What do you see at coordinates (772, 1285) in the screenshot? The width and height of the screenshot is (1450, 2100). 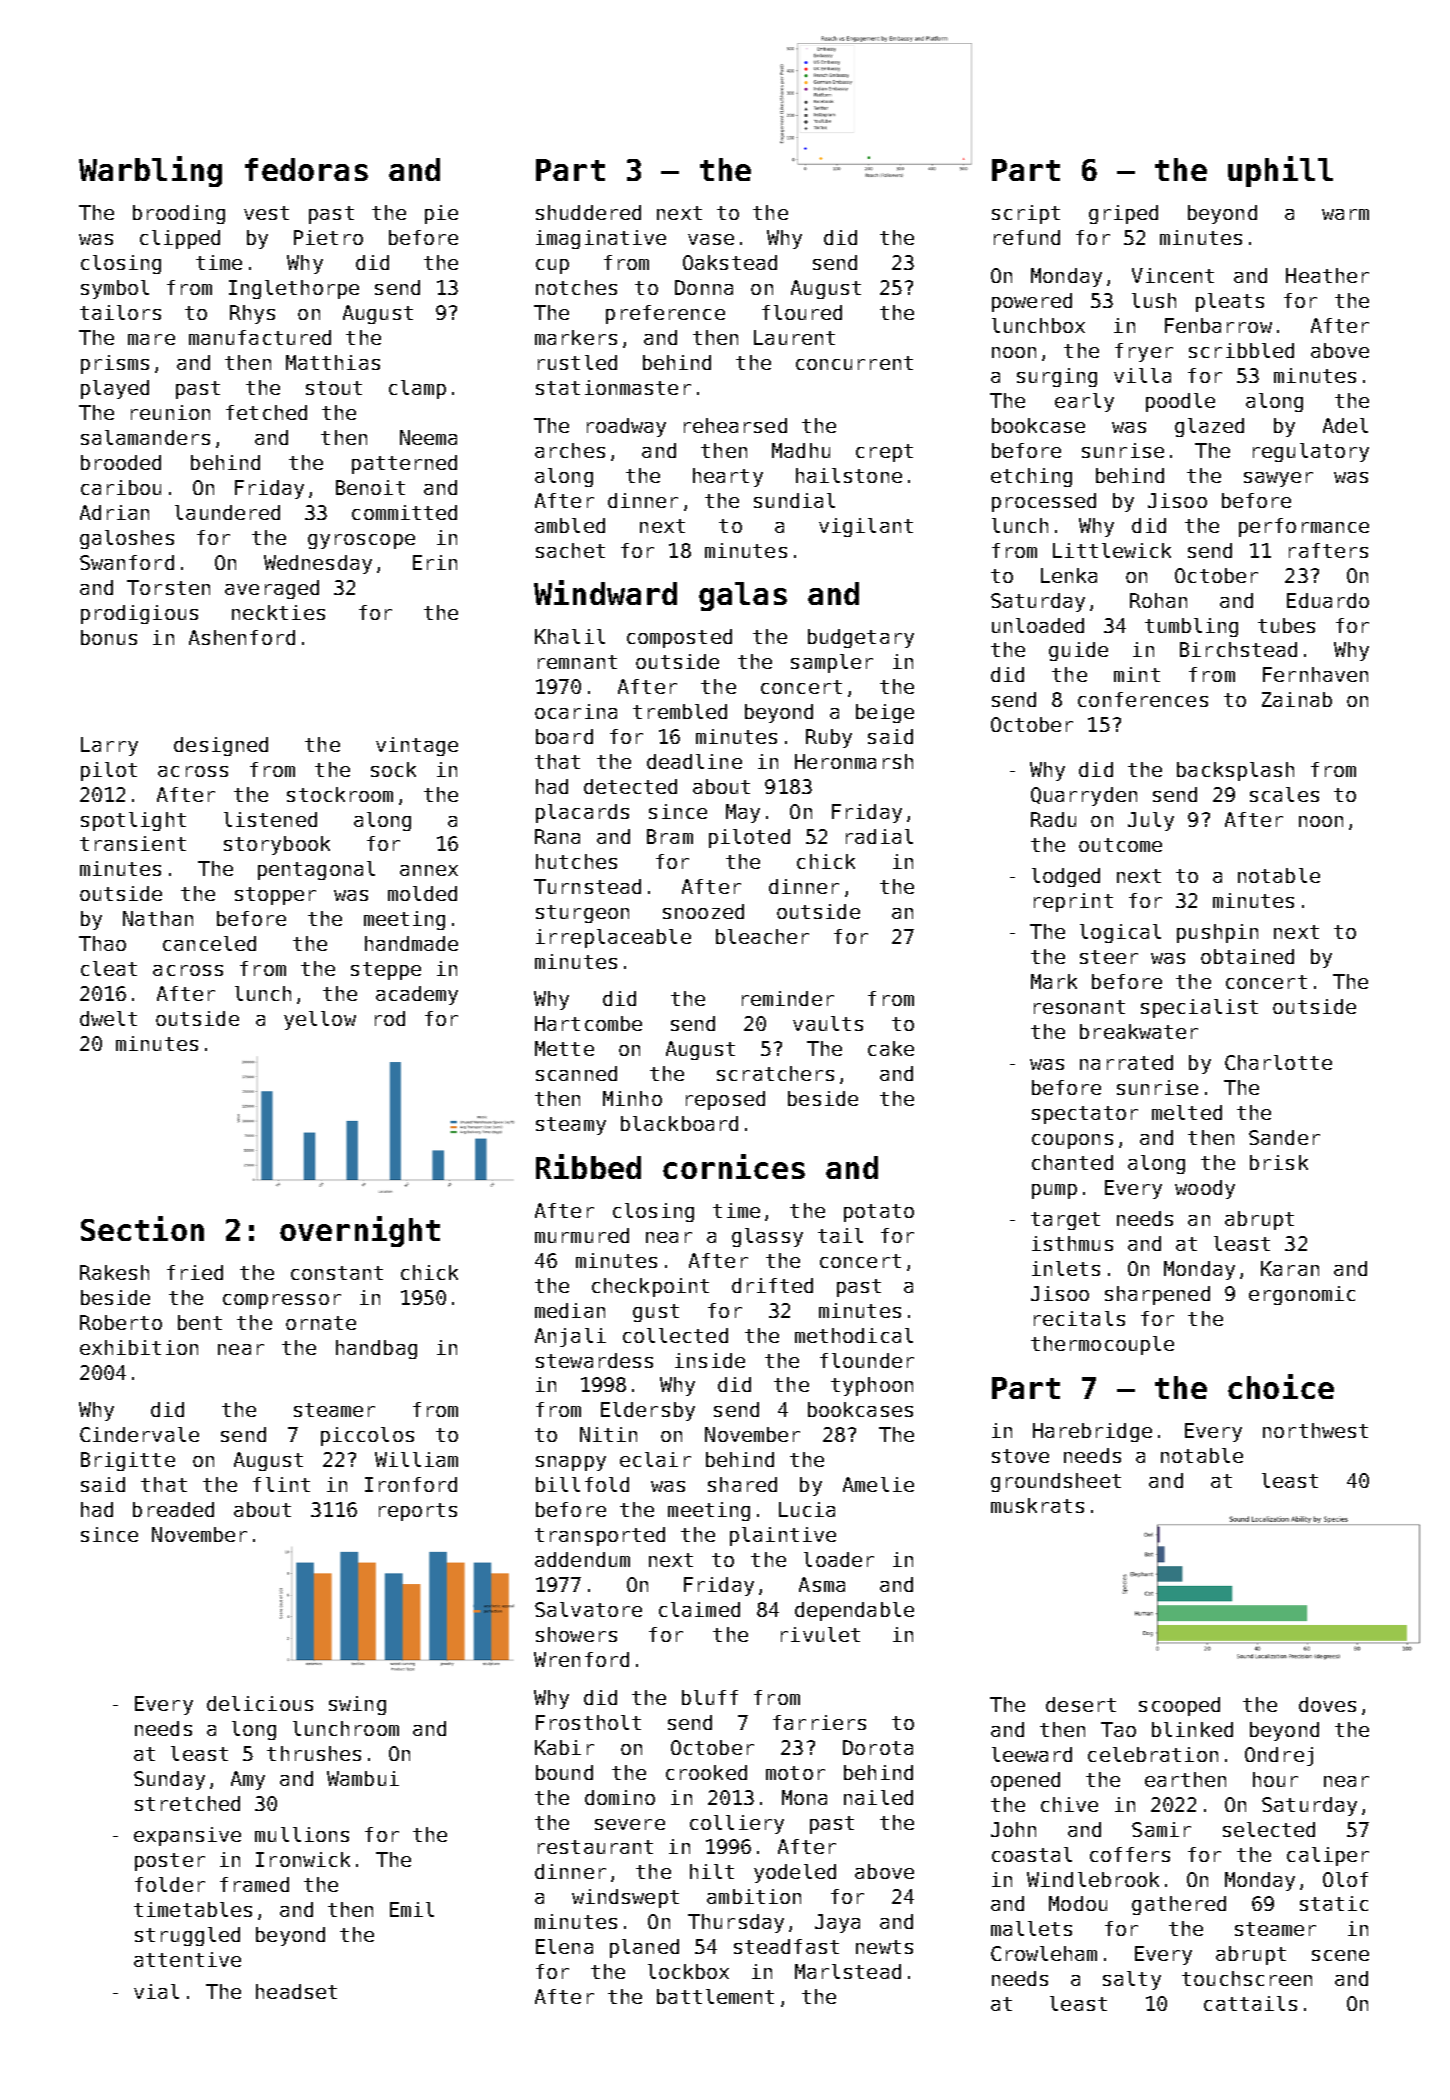 I see `drifted` at bounding box center [772, 1285].
